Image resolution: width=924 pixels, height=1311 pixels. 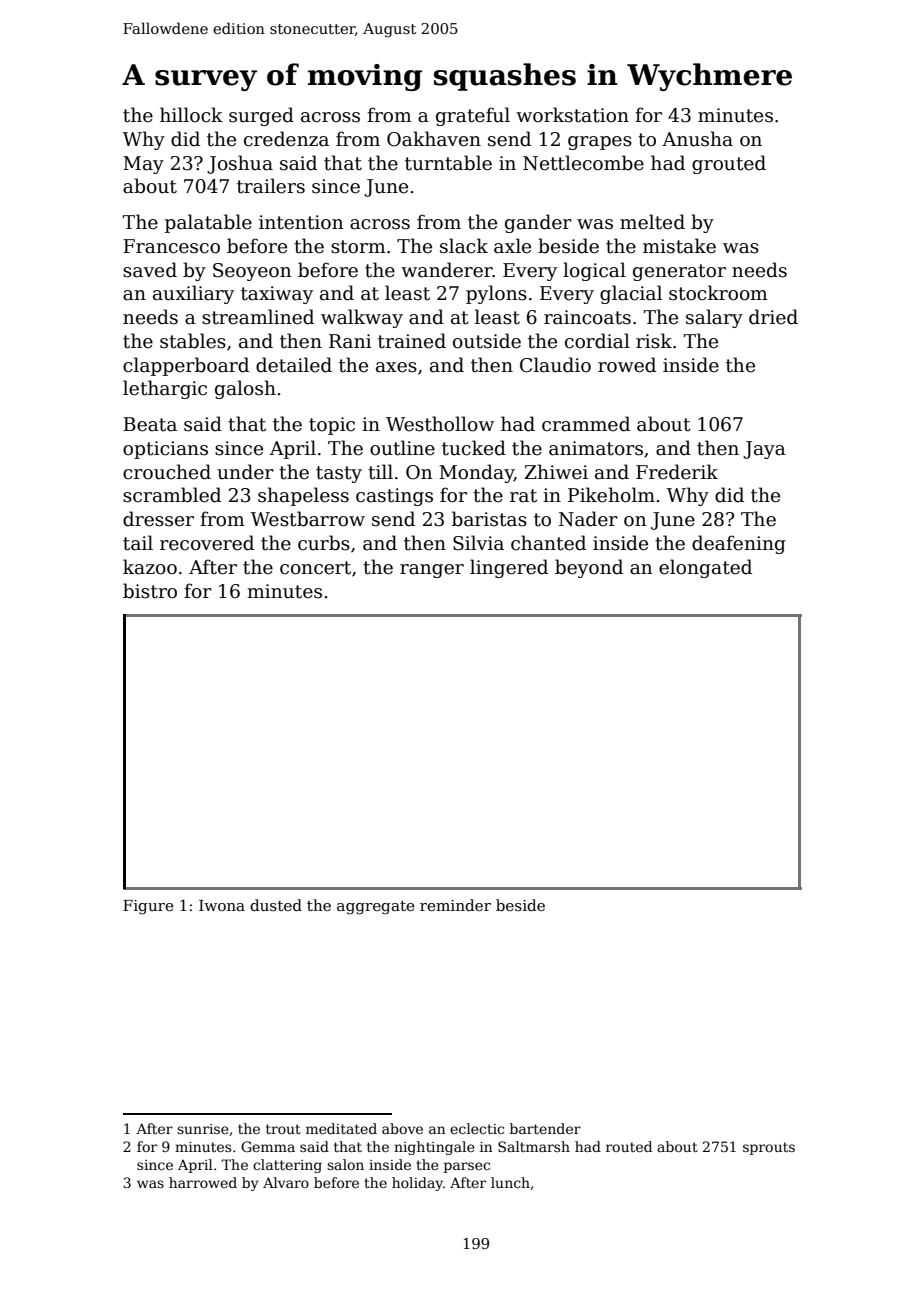 I want to click on bartender, so click(x=545, y=1128).
